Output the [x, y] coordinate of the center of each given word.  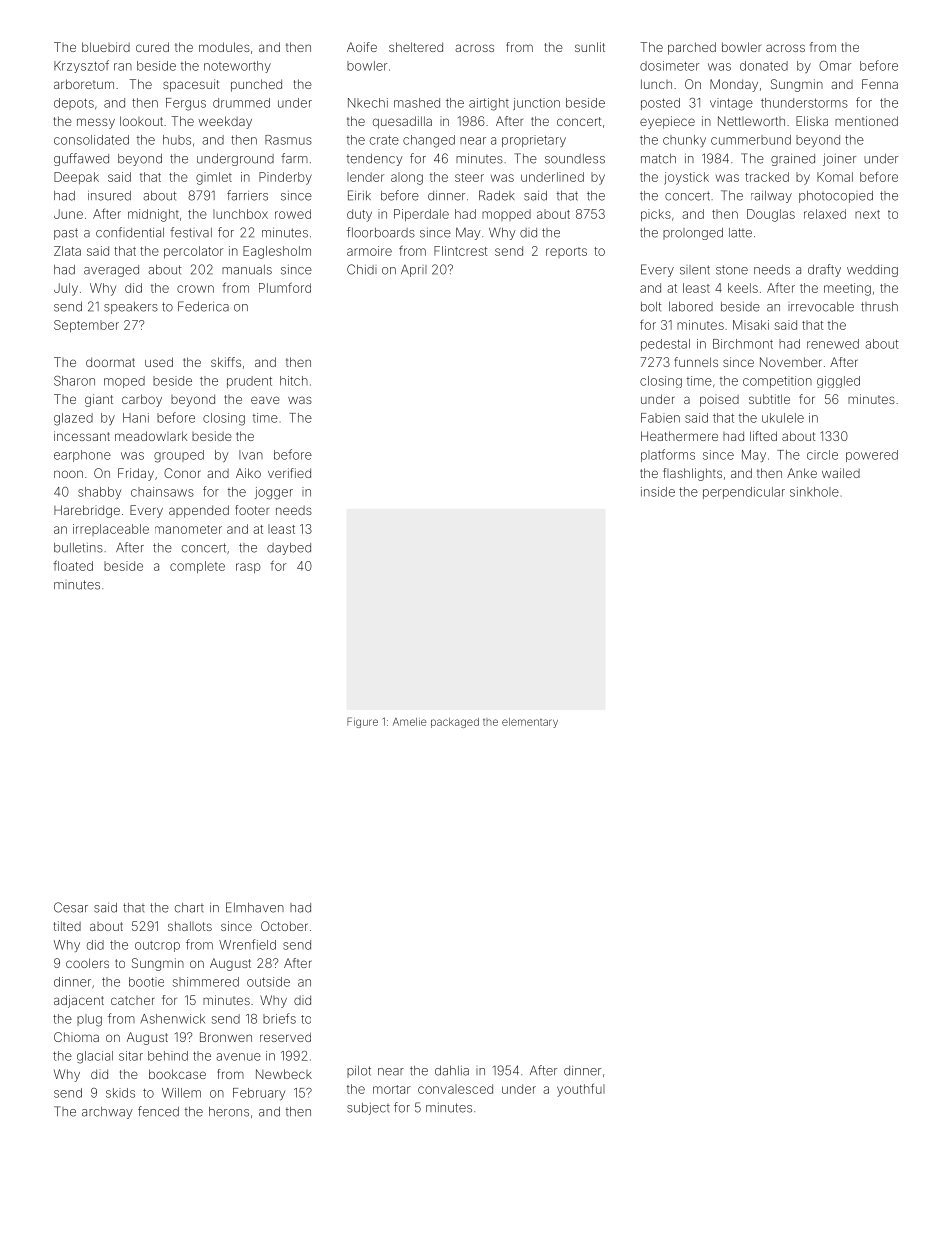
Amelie [409, 722]
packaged [455, 723]
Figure [362, 722]
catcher [133, 1000]
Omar [835, 66]
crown [195, 289]
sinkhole [814, 492]
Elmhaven [255, 907]
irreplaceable [111, 530]
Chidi [362, 269]
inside [658, 492]
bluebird [106, 47]
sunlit [590, 47]
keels [743, 288]
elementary [530, 723]
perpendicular [744, 493]
